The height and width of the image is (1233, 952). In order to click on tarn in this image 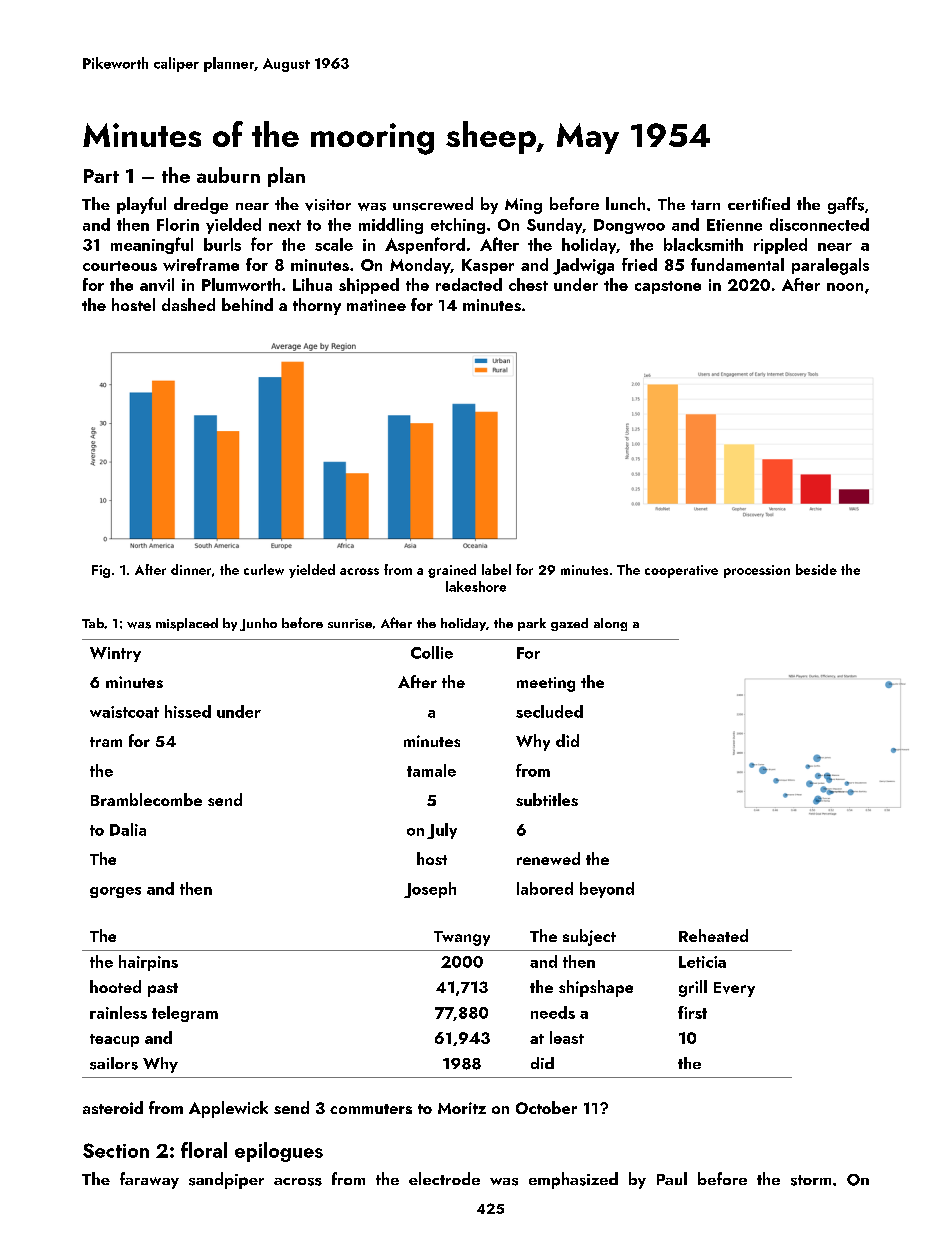, I will do `click(705, 205)`.
